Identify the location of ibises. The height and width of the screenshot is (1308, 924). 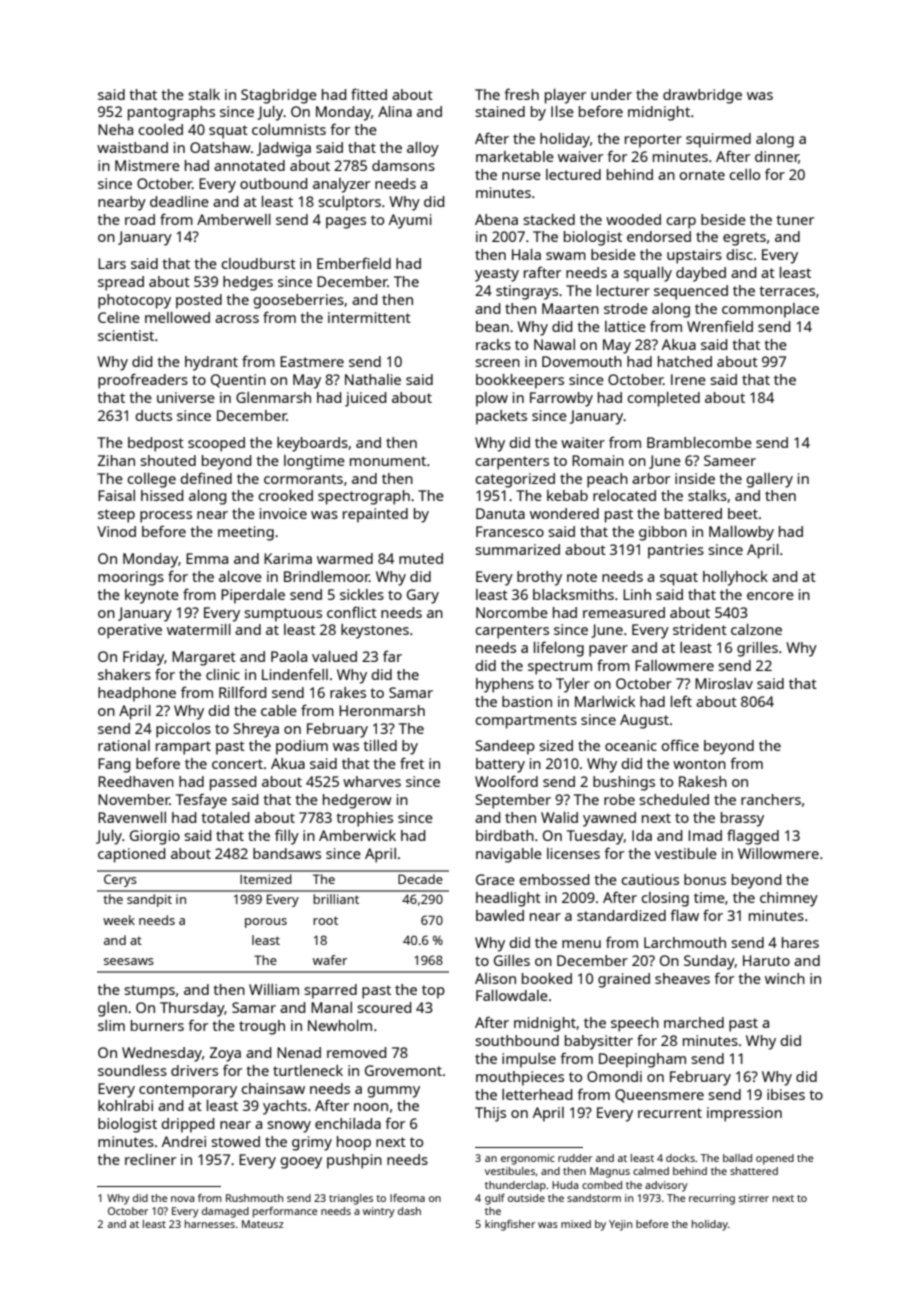
(786, 1094).
